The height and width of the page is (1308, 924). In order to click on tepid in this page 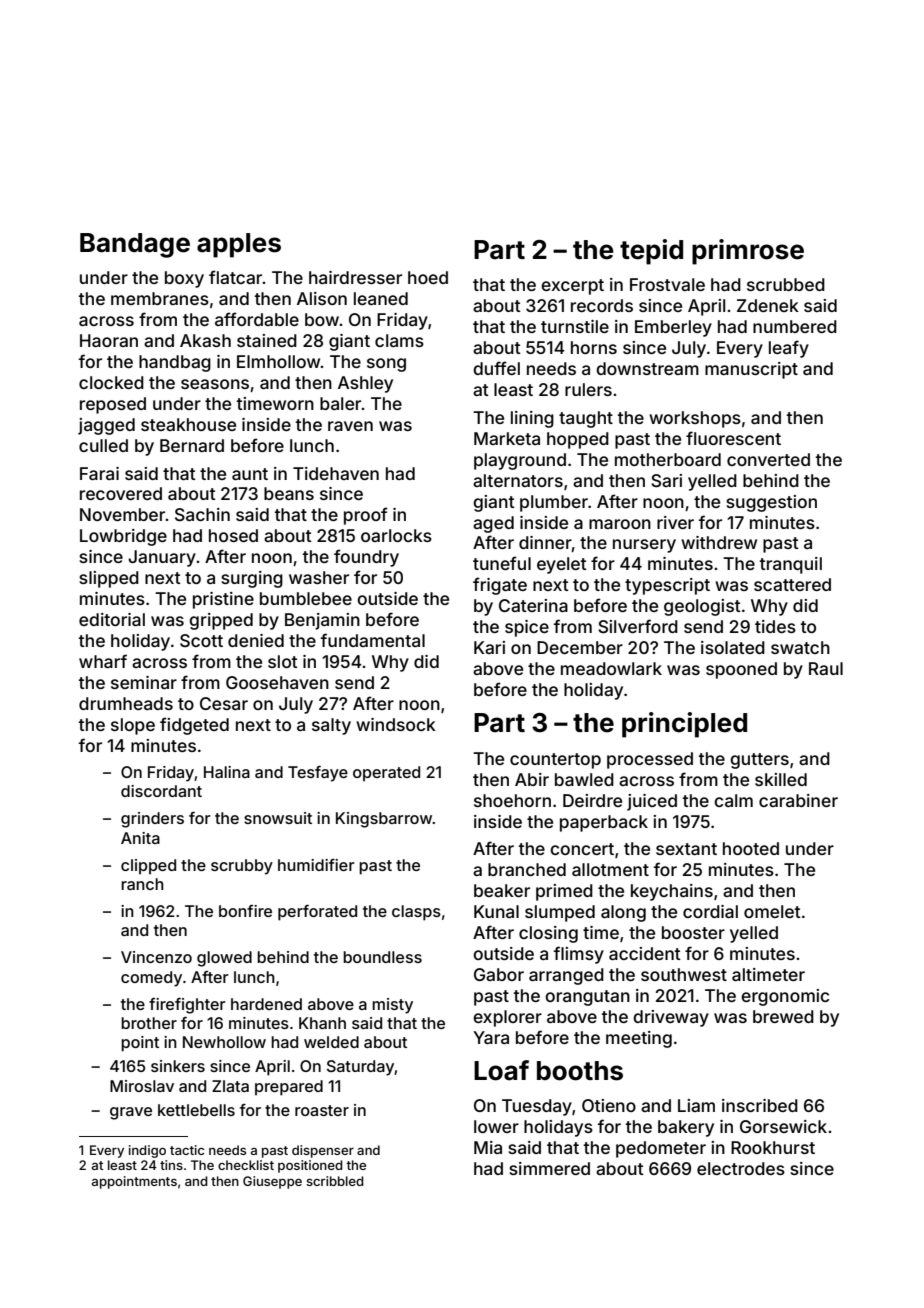, I will do `click(651, 252)`.
